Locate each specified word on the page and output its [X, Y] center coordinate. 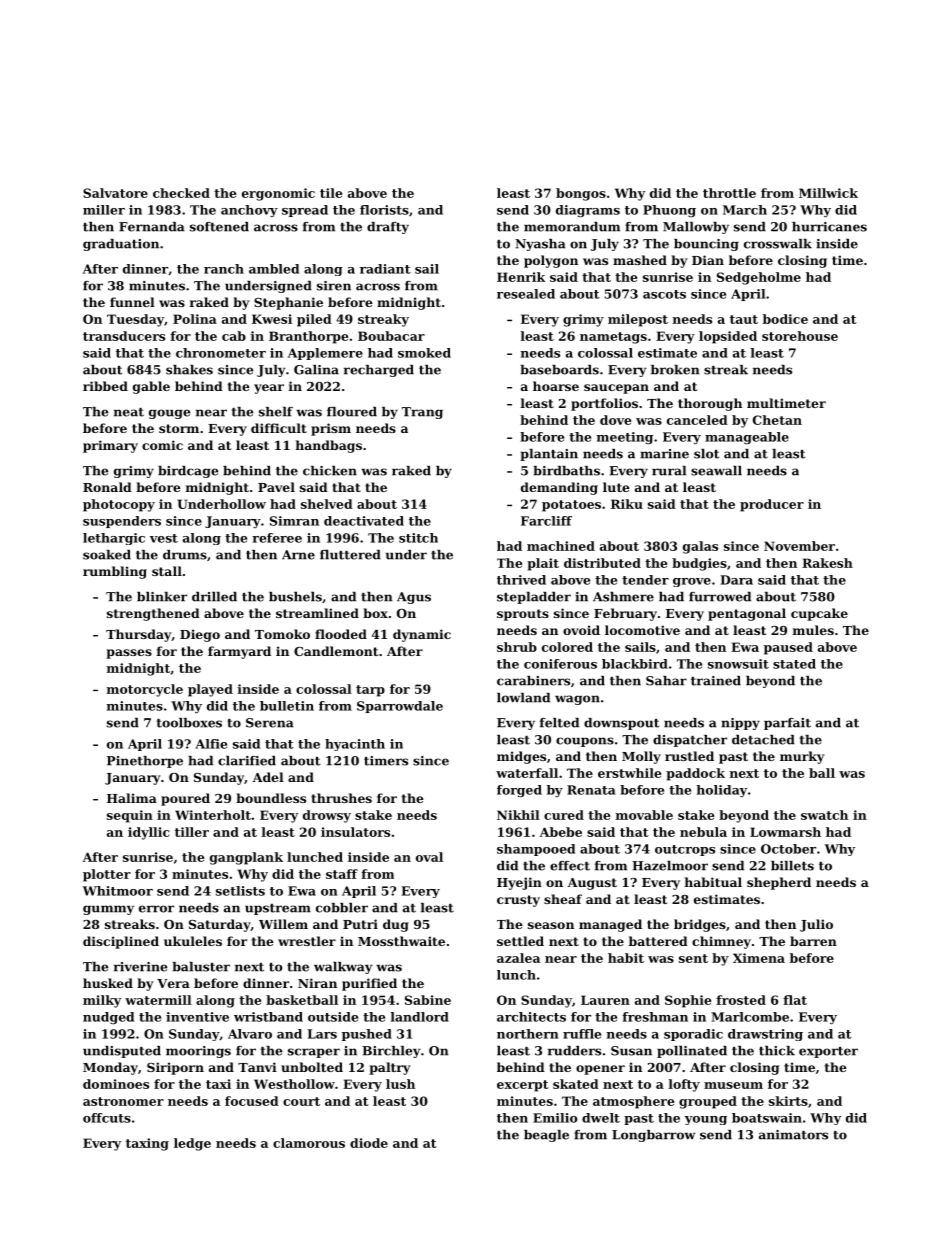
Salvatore [115, 193]
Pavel [276, 487]
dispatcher [690, 741]
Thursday [138, 635]
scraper [314, 1053]
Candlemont [336, 651]
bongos [581, 194]
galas [700, 547]
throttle [729, 193]
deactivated [364, 521]
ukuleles [193, 941]
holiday [721, 791]
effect [570, 866]
